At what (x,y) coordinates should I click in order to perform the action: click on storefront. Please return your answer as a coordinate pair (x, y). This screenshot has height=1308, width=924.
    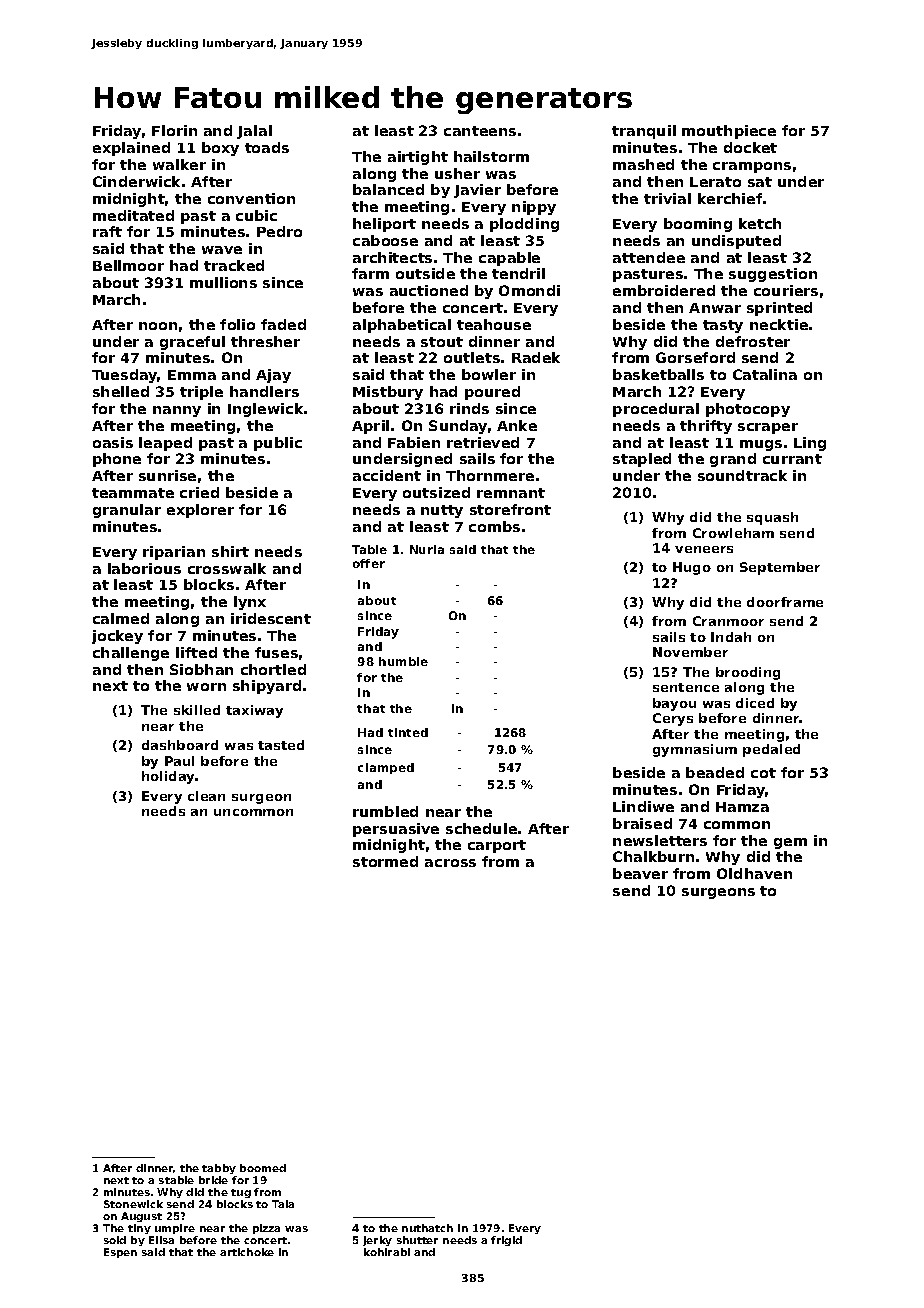
    Looking at the image, I should click on (510, 509).
